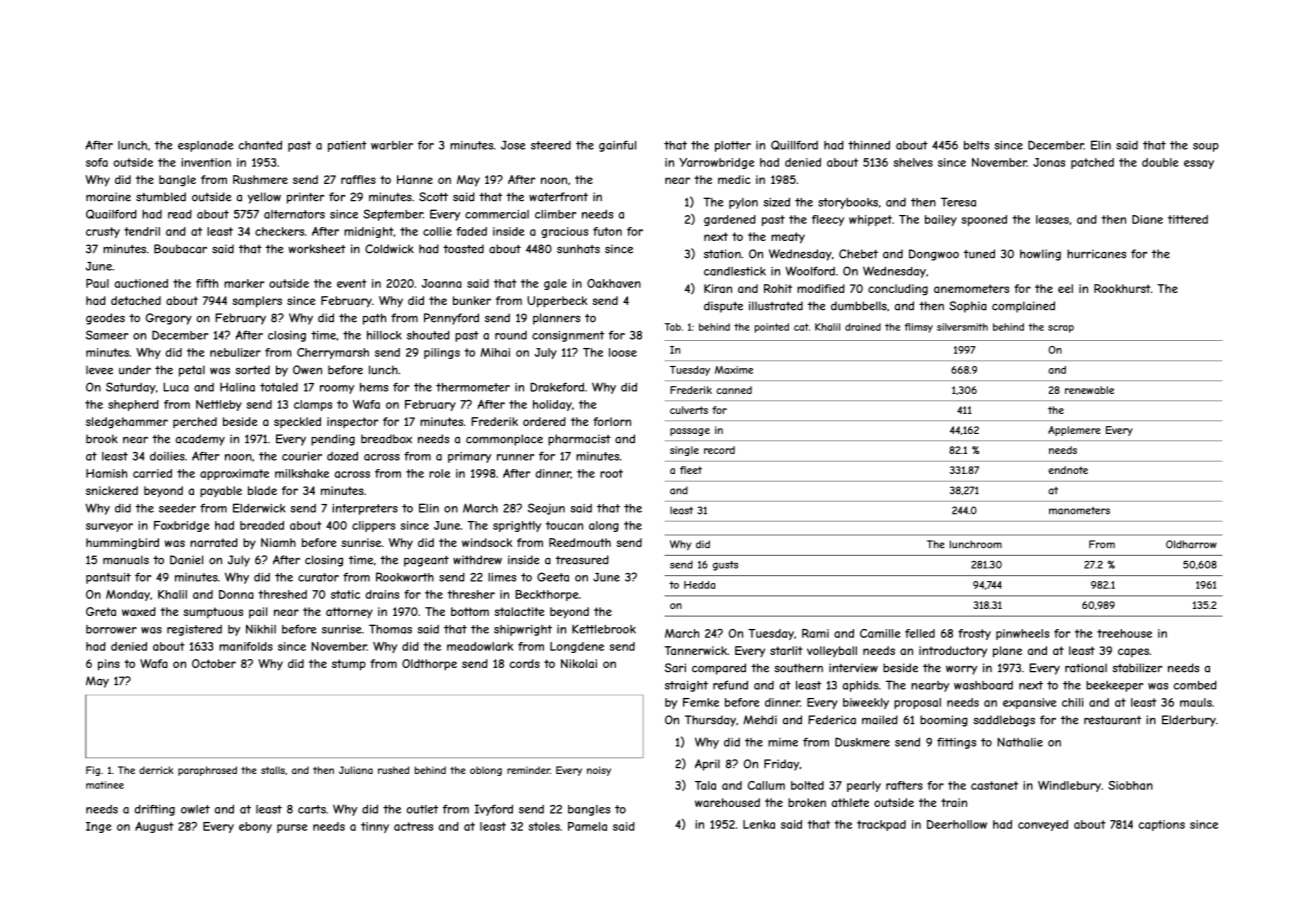 The height and width of the screenshot is (924, 1308). What do you see at coordinates (984, 220) in the screenshot?
I see `spooned` at bounding box center [984, 220].
